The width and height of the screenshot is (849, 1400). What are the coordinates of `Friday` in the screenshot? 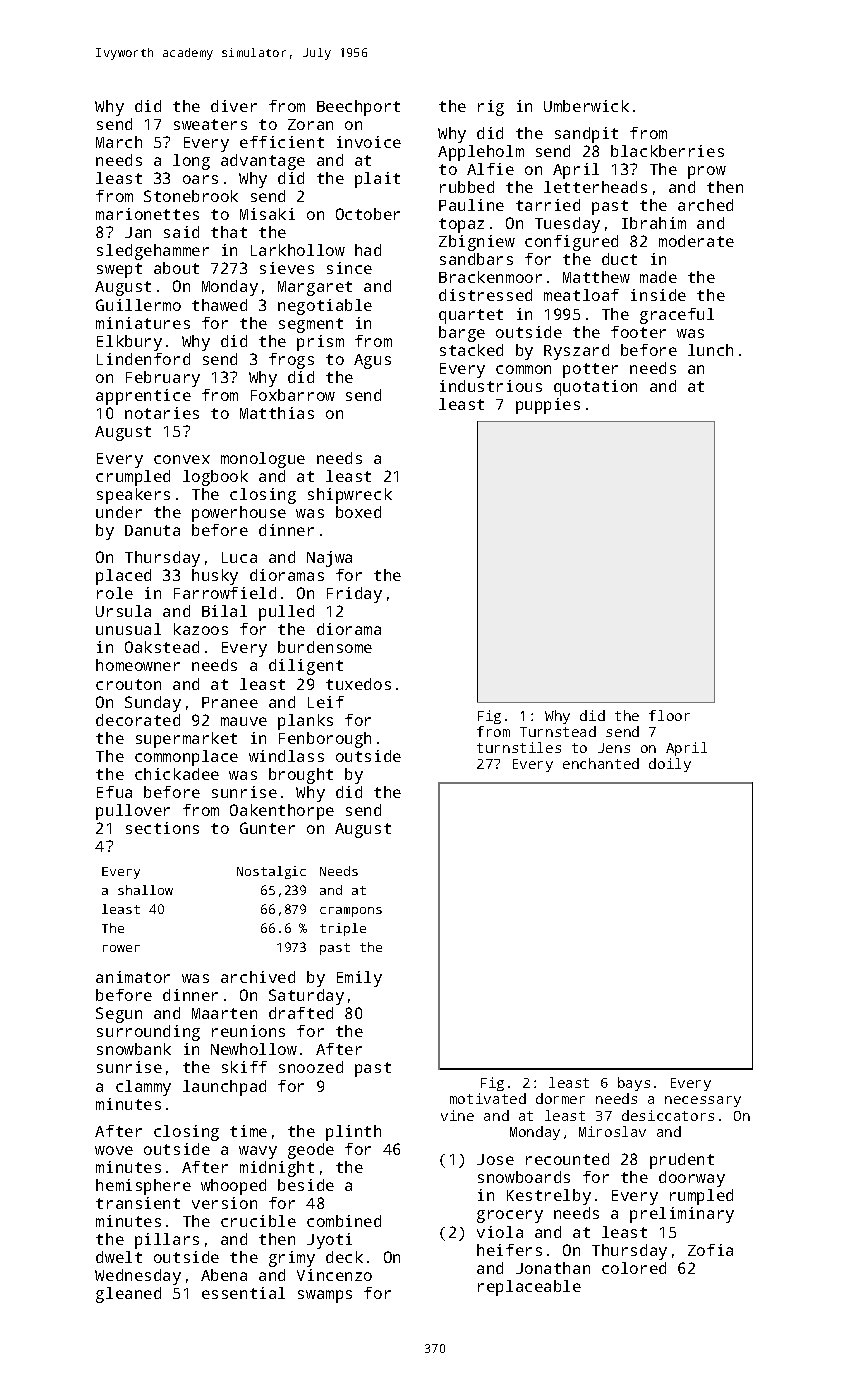 It's located at (354, 595).
